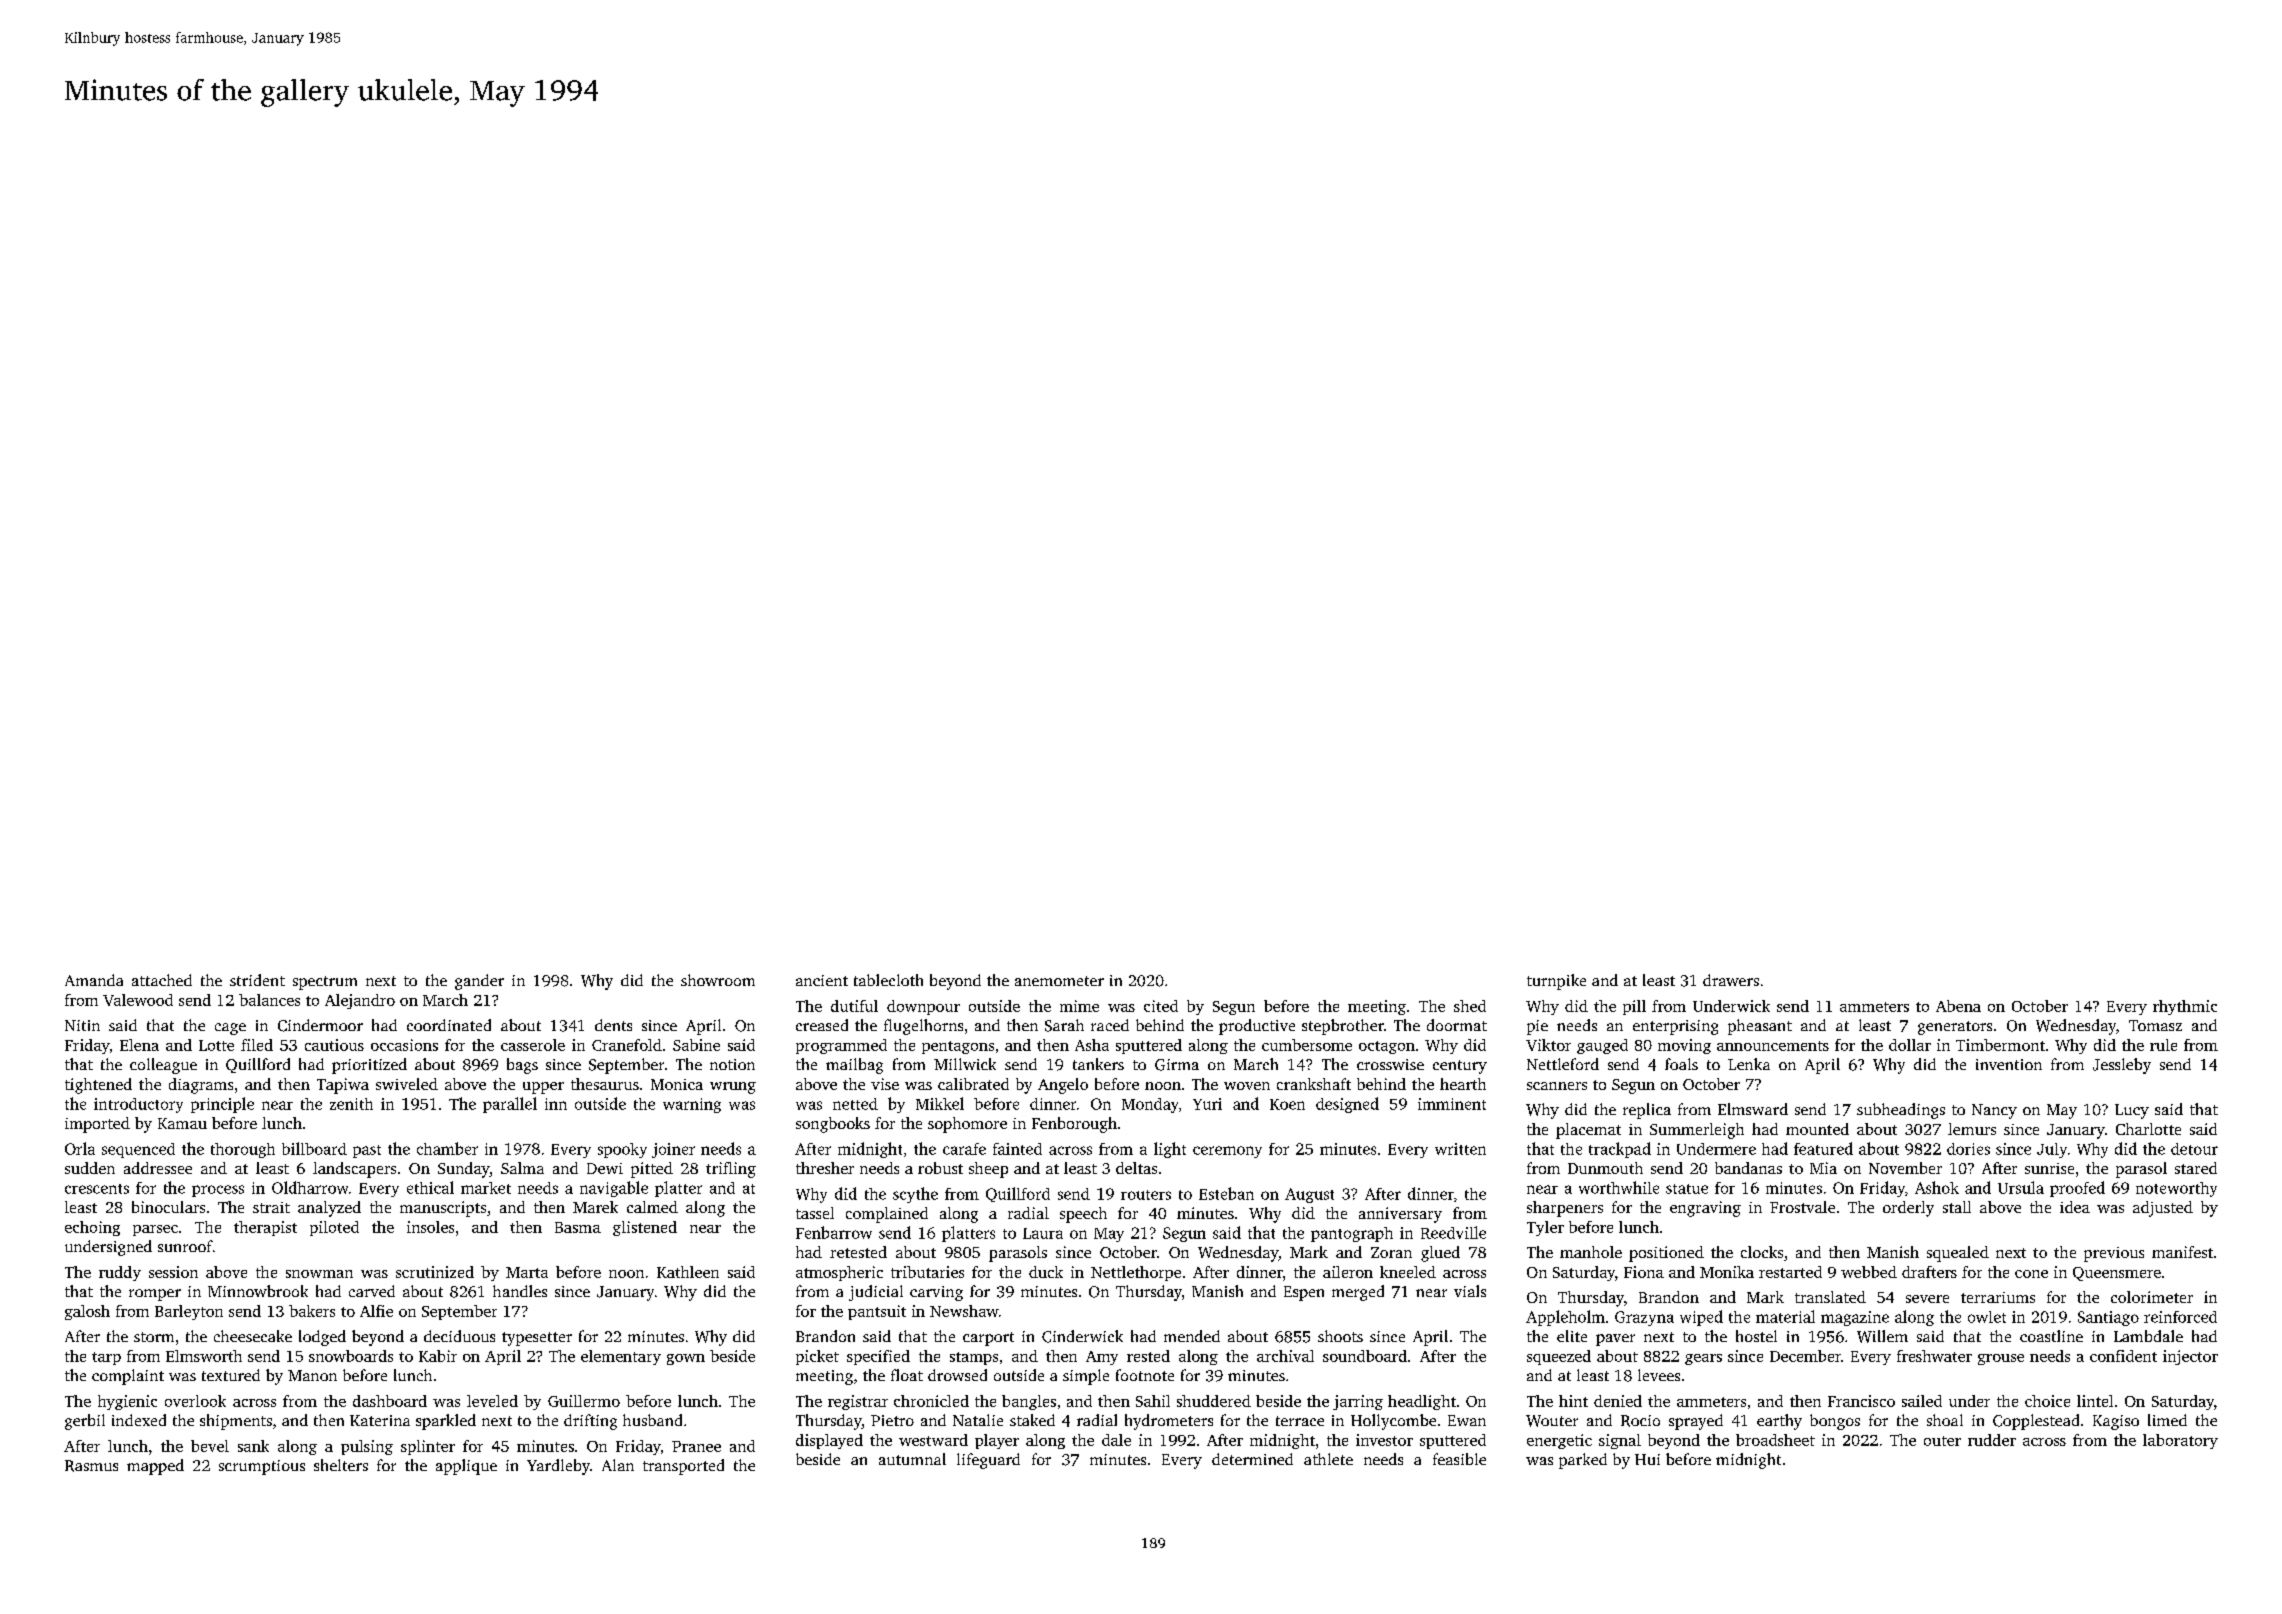  I want to click on carafe, so click(964, 1149).
